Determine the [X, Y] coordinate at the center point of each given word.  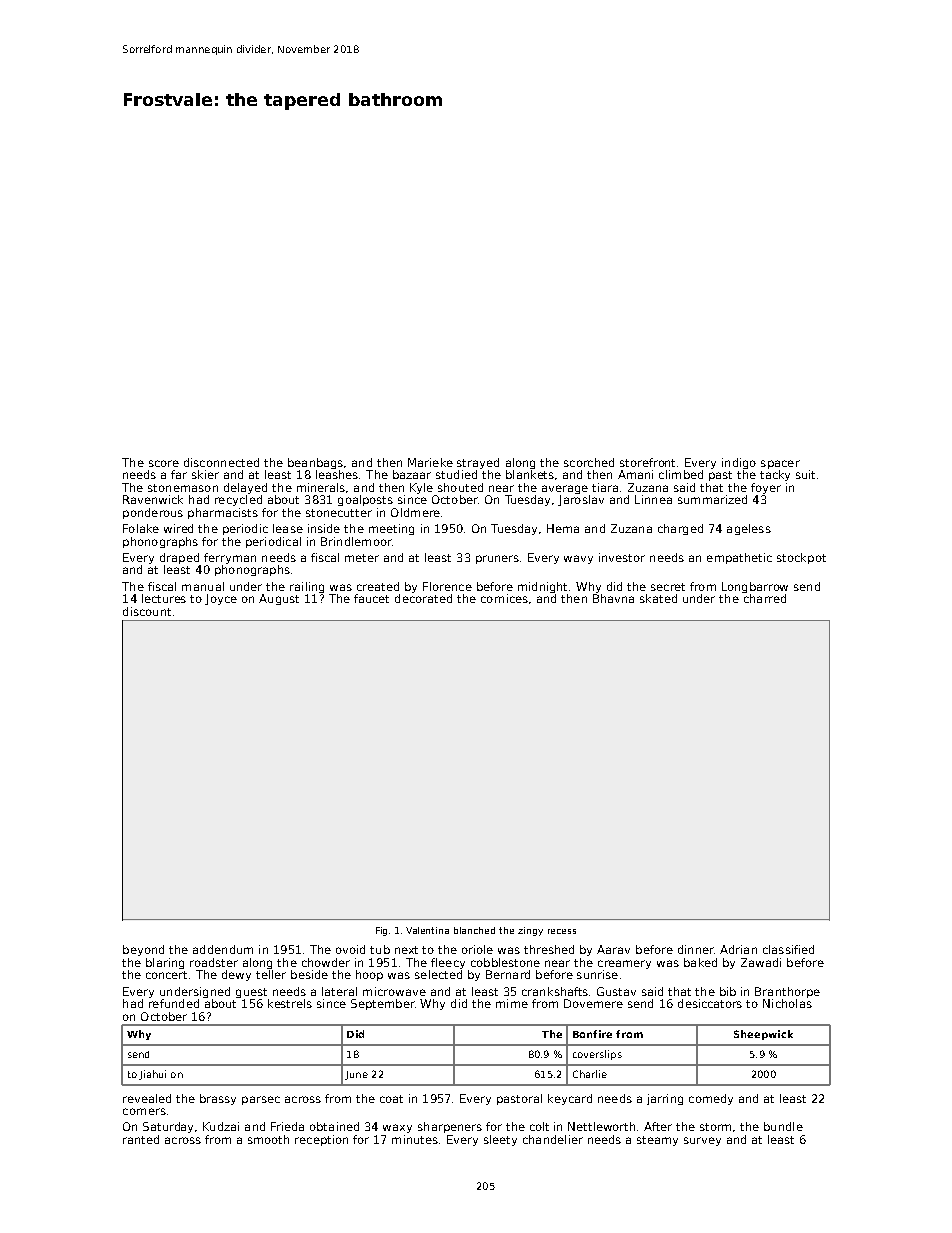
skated [658, 598]
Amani [635, 474]
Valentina [427, 930]
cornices [504, 598]
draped [179, 558]
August [279, 599]
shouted [460, 487]
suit [805, 474]
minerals [321, 487]
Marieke [430, 462]
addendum [223, 949]
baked [700, 962]
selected [438, 974]
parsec [261, 1100]
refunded [174, 1003]
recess [562, 931]
